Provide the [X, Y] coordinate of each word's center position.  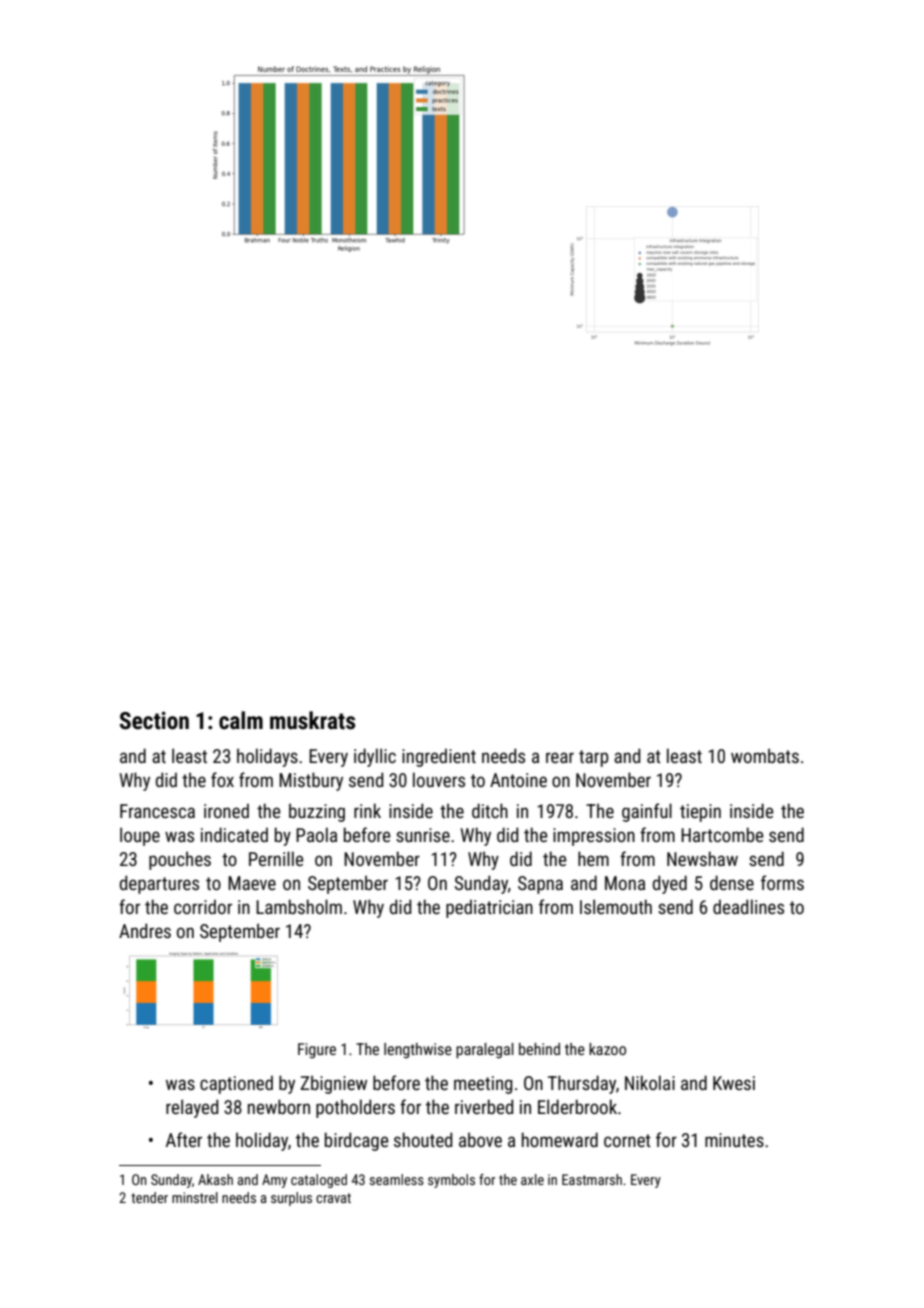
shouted [423, 1139]
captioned [236, 1085]
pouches [180, 860]
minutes [734, 1140]
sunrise [423, 835]
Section [154, 720]
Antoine [518, 780]
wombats [765, 755]
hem [593, 858]
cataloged [319, 1181]
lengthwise [418, 1051]
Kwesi [734, 1083]
